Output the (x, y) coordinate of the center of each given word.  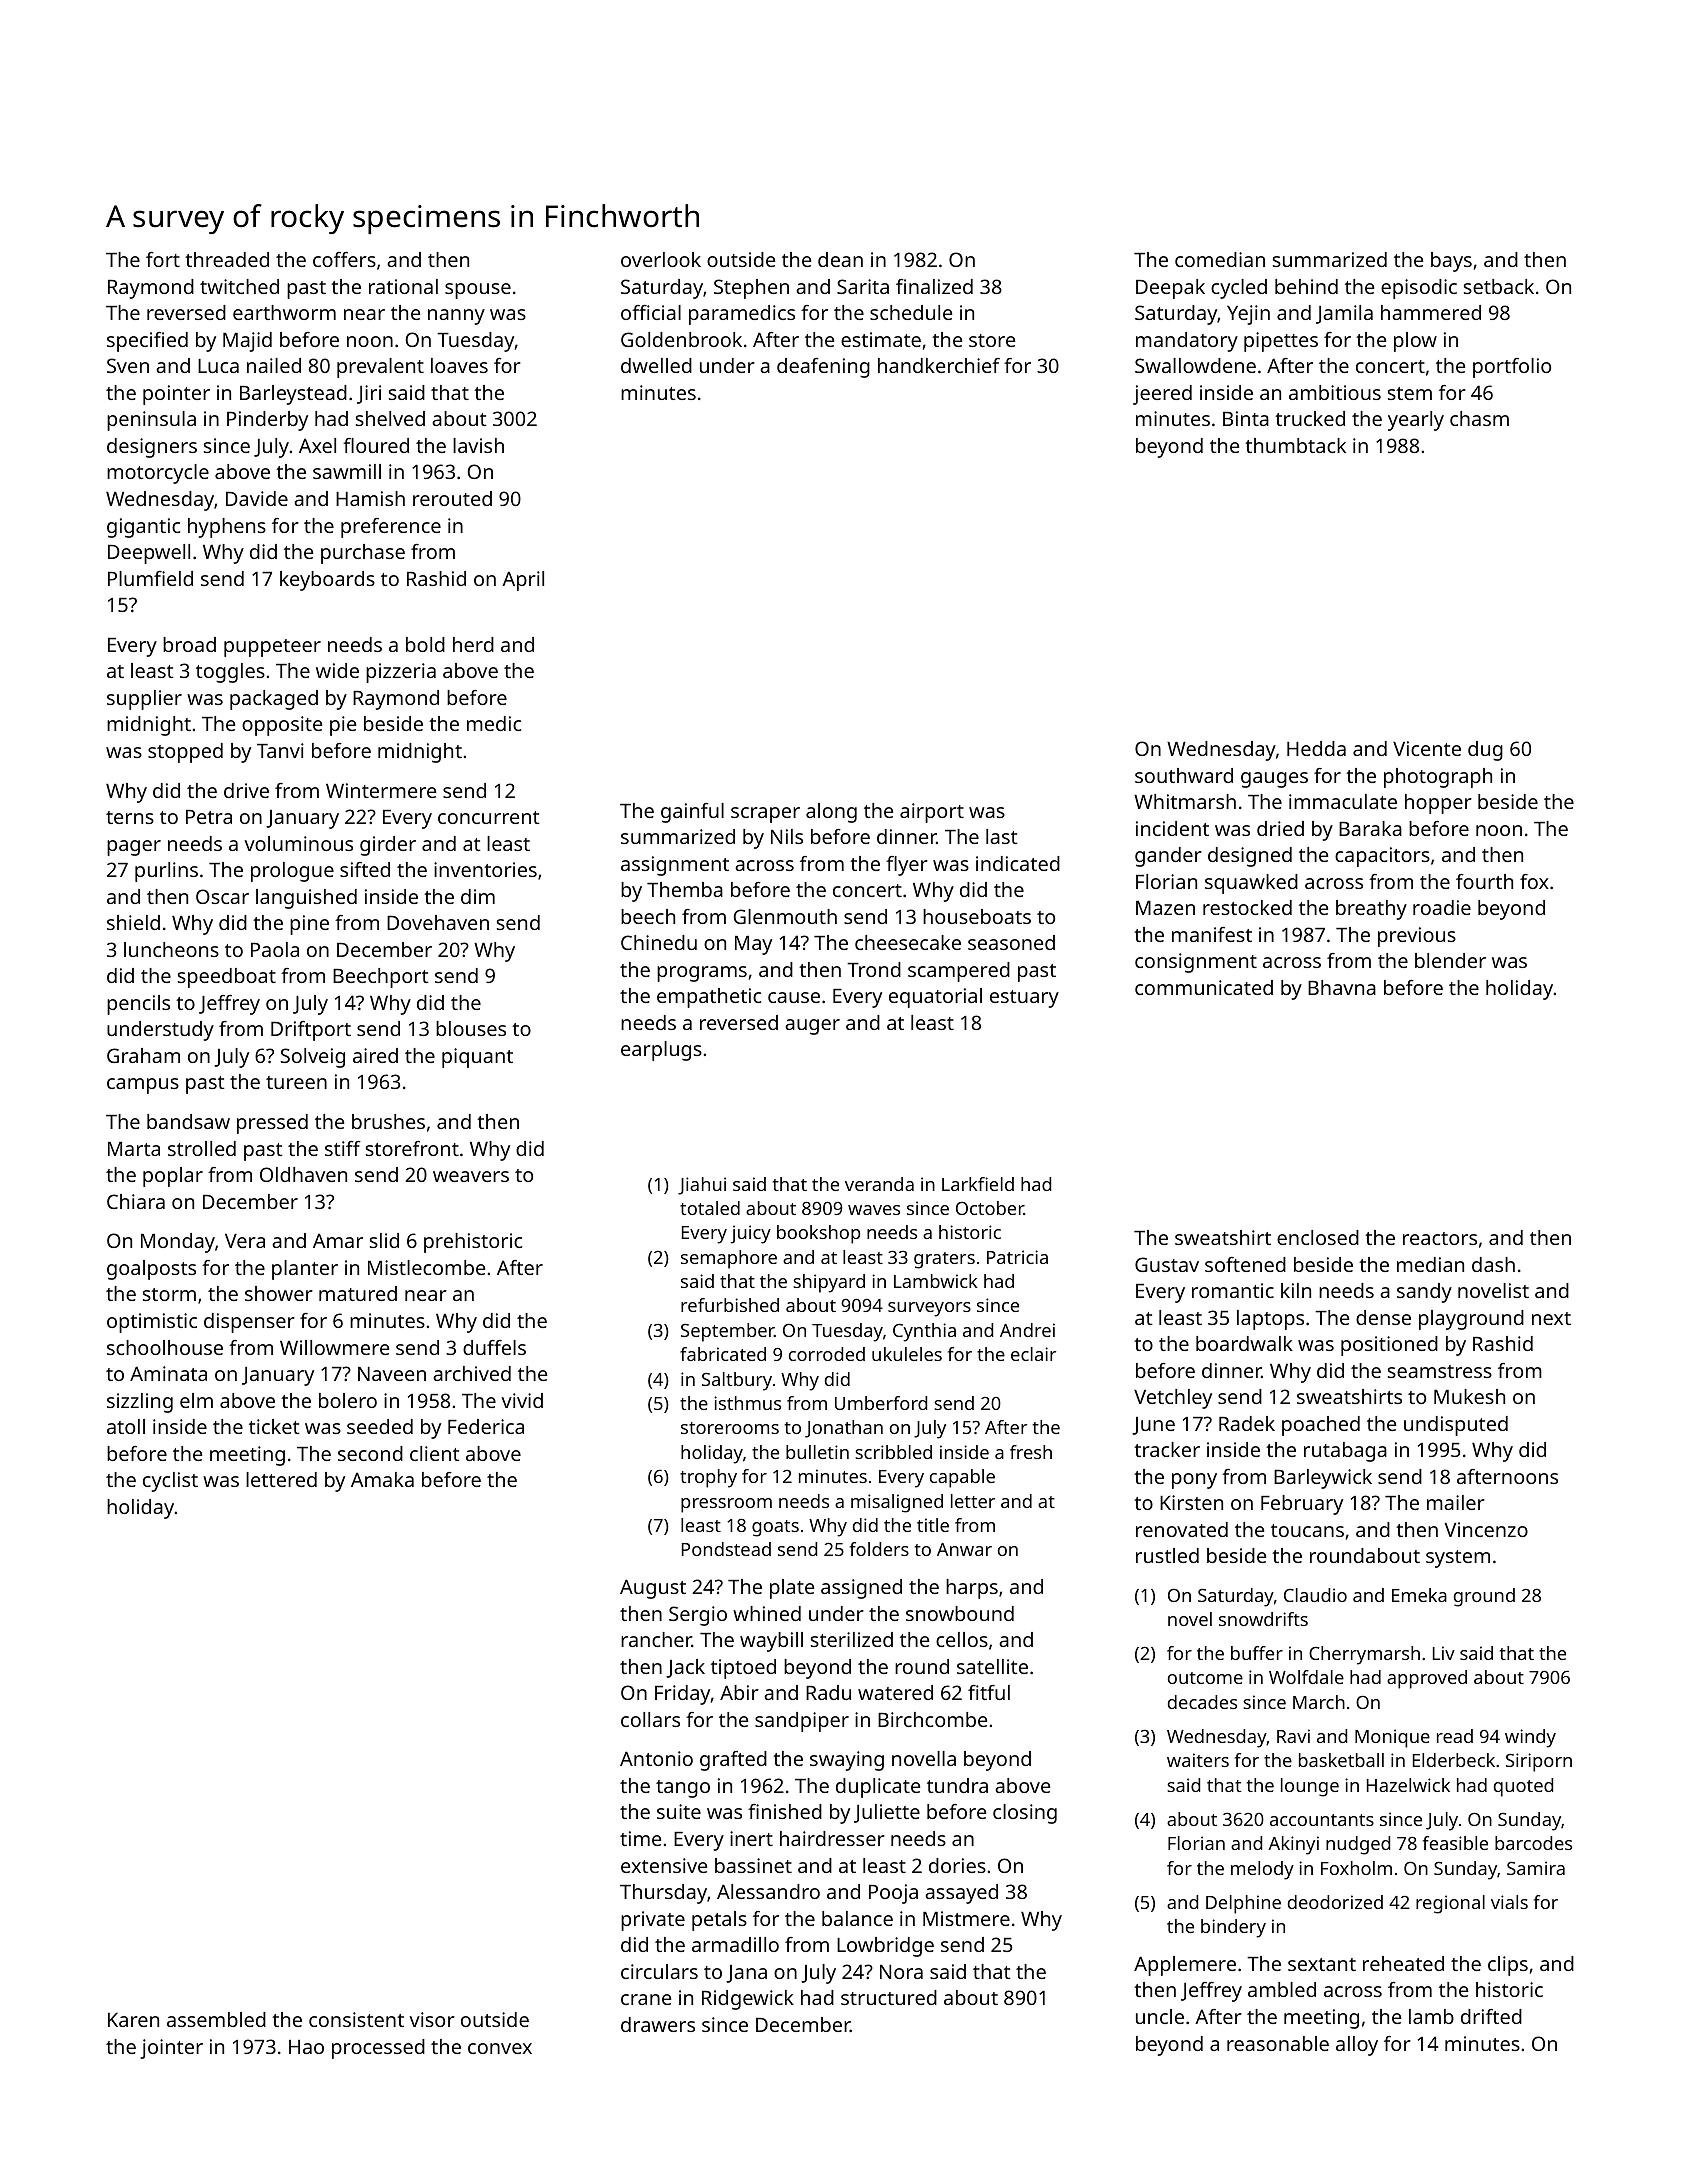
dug (1485, 751)
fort (163, 259)
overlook (661, 259)
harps (972, 1589)
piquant (477, 1058)
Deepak (1170, 289)
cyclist (170, 1482)
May (753, 945)
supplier (144, 700)
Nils (787, 836)
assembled (216, 2019)
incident (1172, 828)
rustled (1167, 1555)
